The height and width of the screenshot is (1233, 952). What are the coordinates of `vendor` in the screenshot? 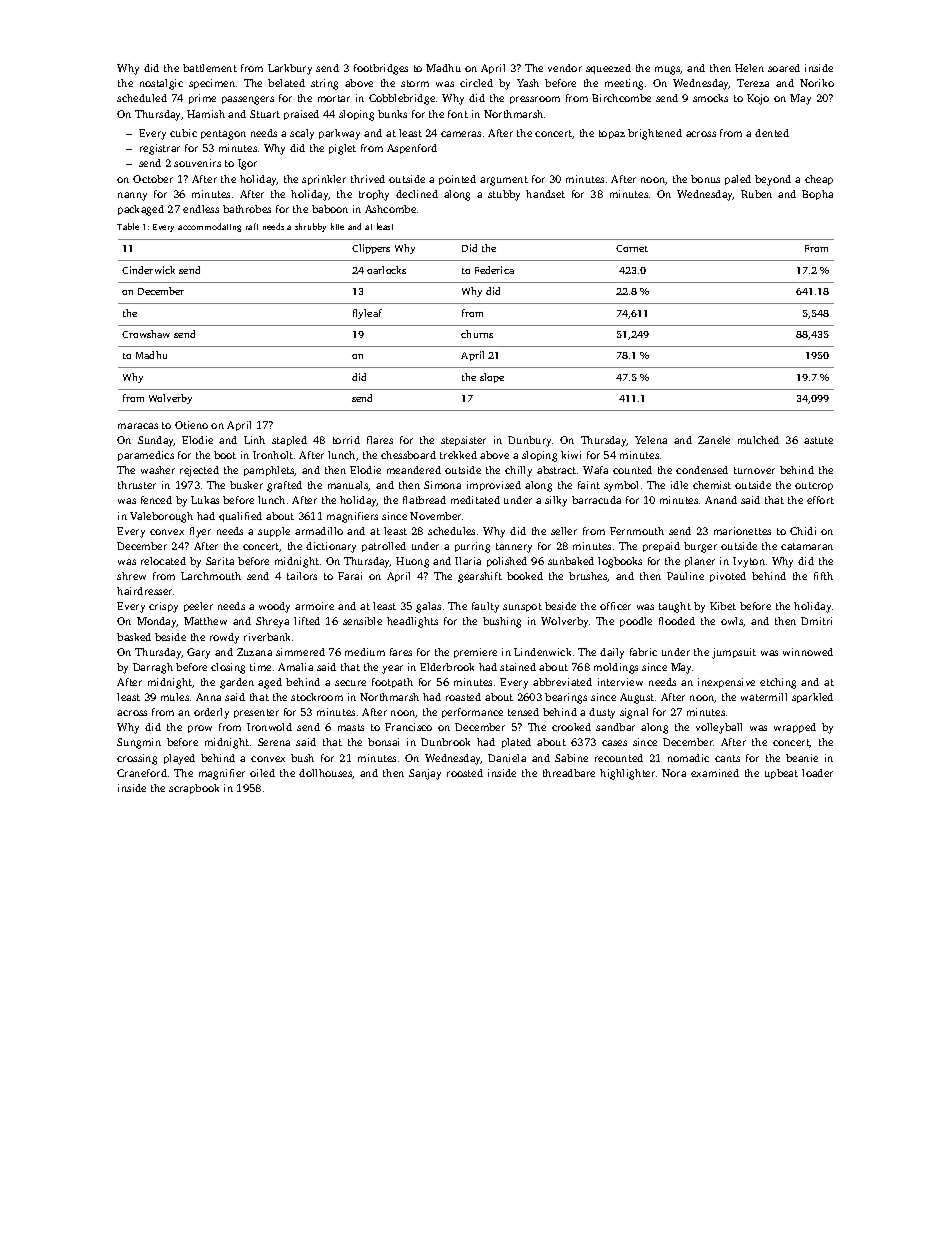 It's located at (565, 68).
